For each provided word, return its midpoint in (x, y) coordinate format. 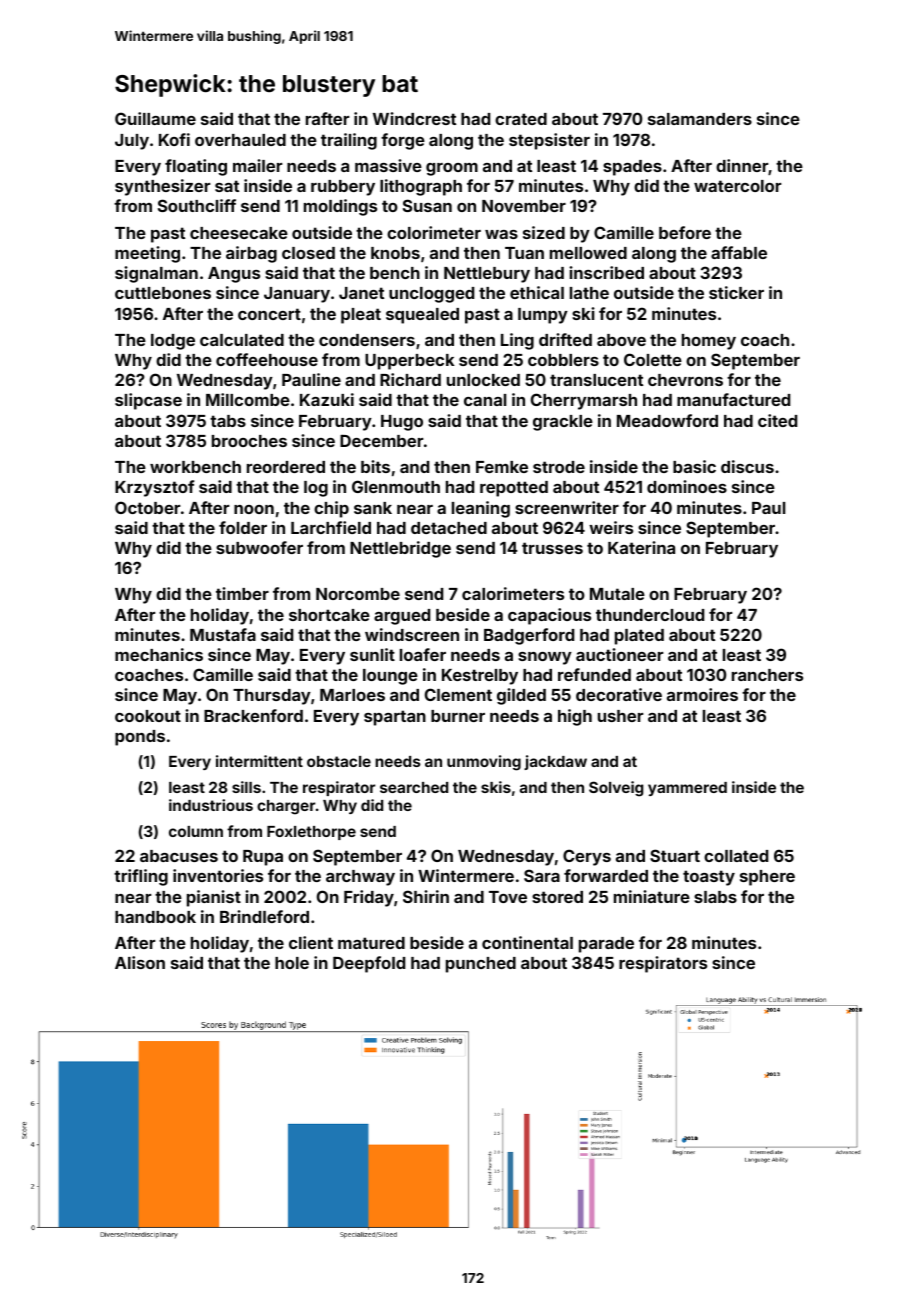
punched (481, 965)
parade (606, 945)
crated (521, 119)
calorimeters (513, 593)
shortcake (329, 615)
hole (292, 963)
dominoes (687, 486)
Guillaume (155, 118)
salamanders (700, 119)
